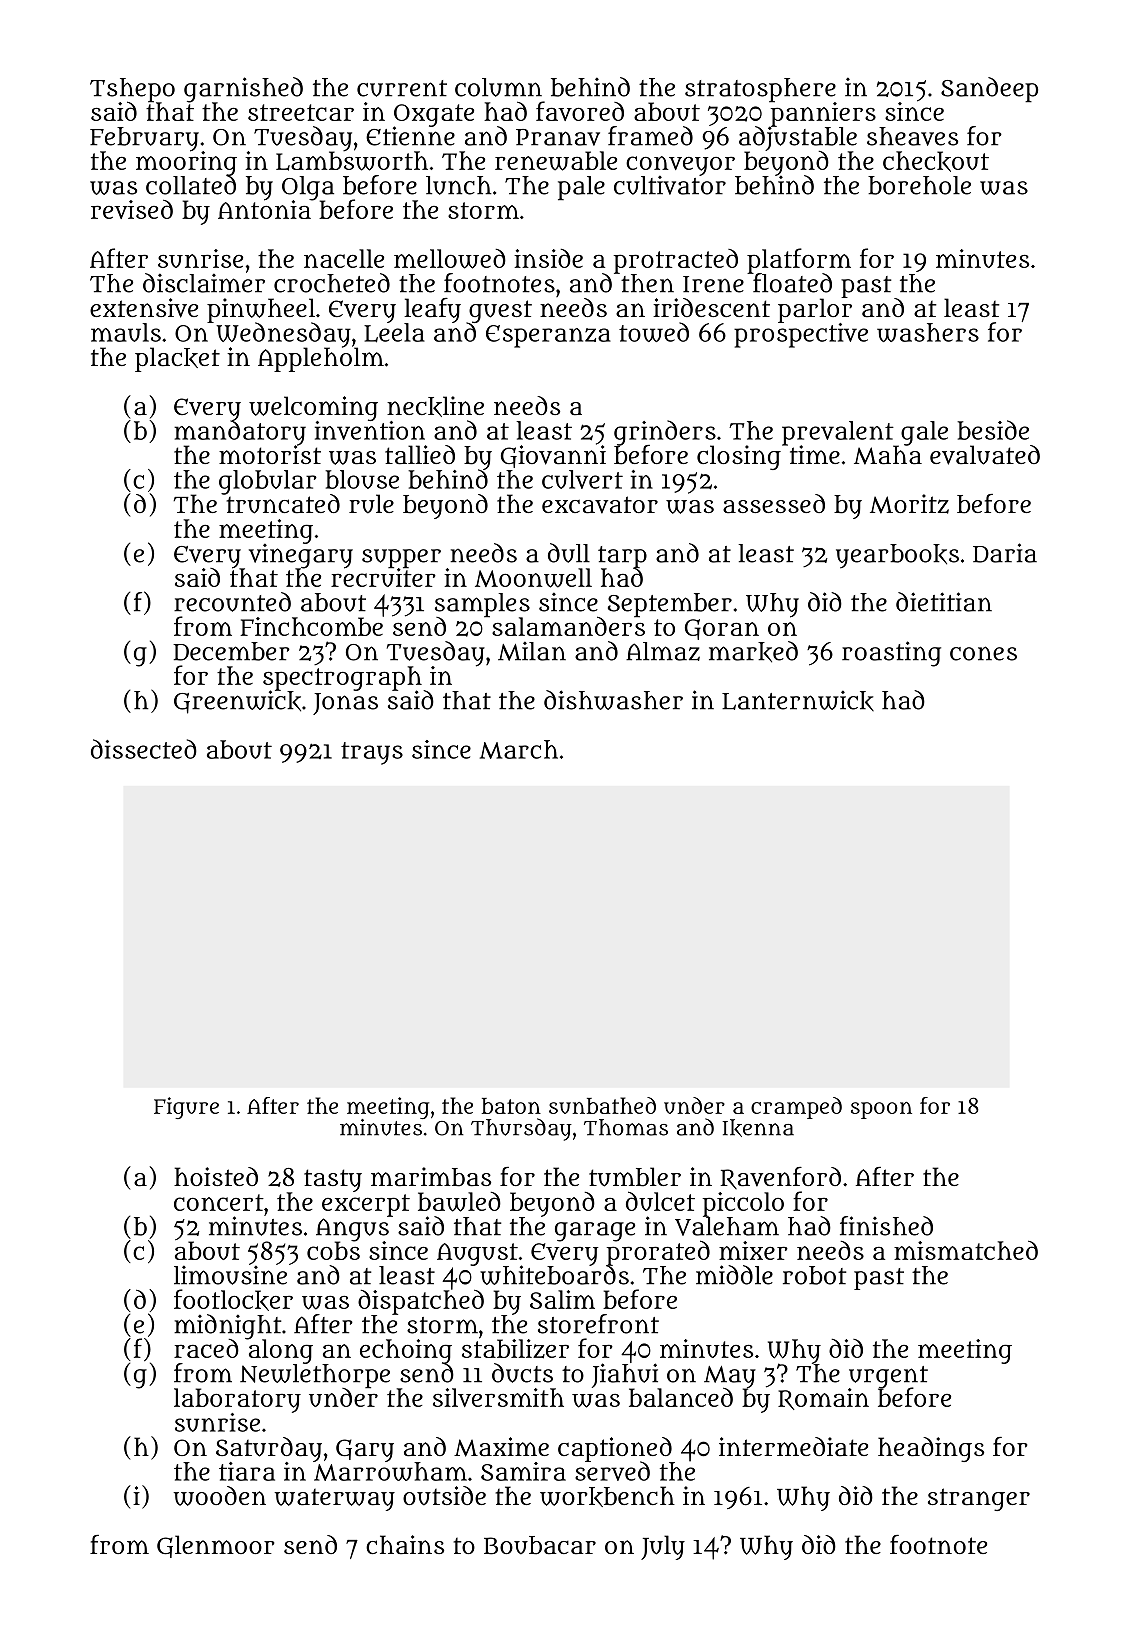 The width and height of the screenshot is (1133, 1641). Describe the element at coordinates (132, 90) in the screenshot. I see `Tshepo` at that location.
